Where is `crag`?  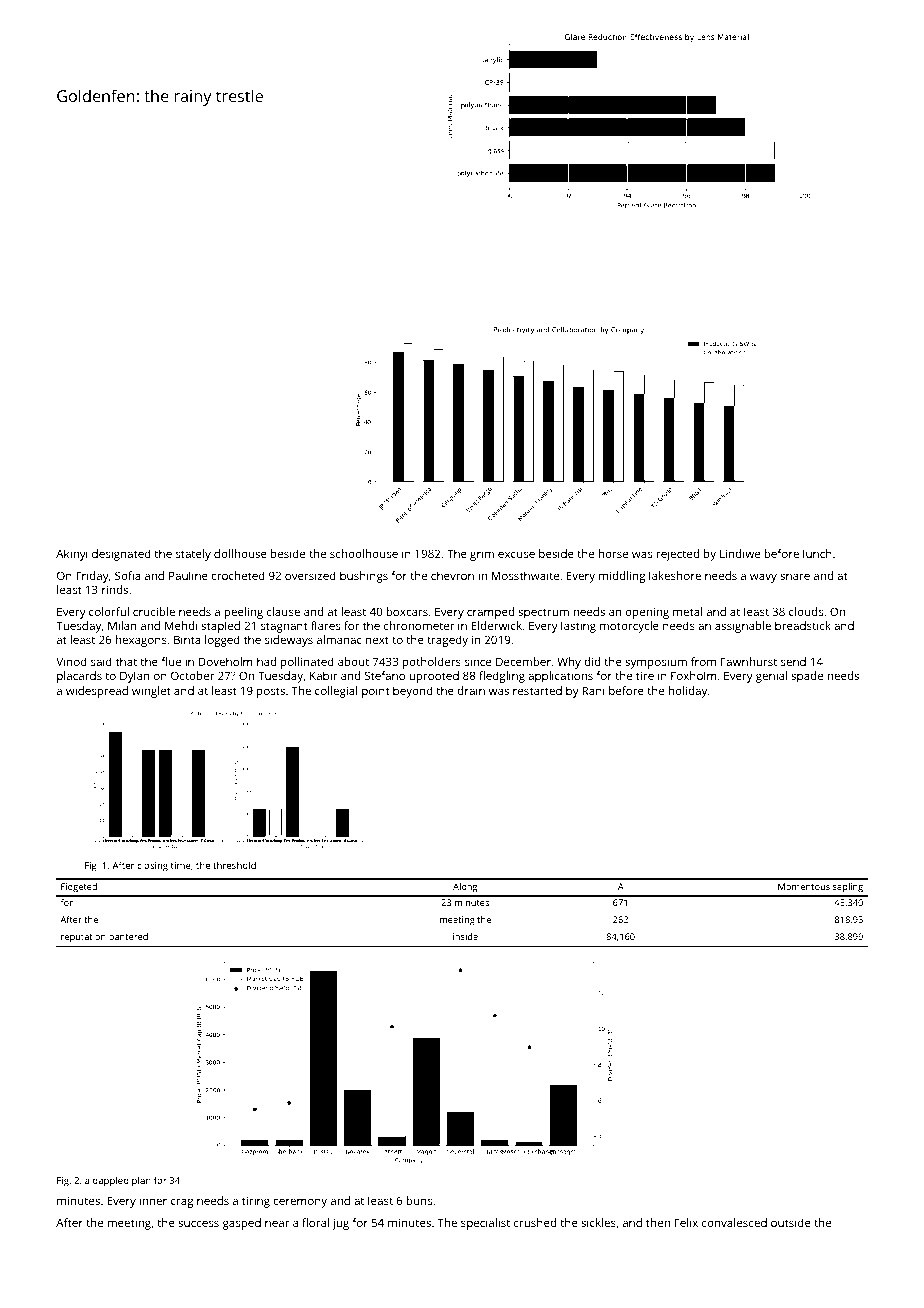
crag is located at coordinates (182, 1203).
